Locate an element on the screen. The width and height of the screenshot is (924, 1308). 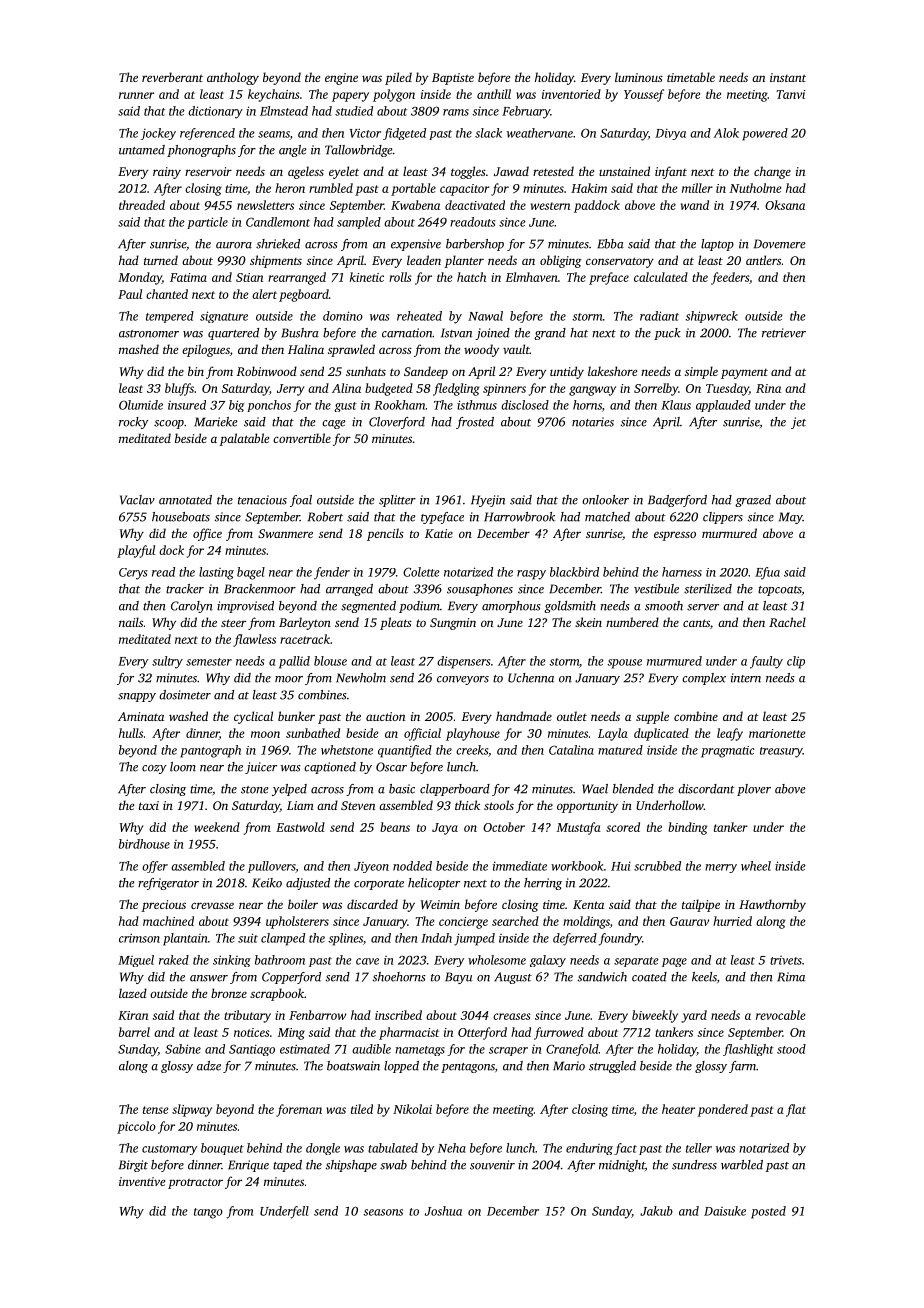
inventive is located at coordinates (142, 1181).
